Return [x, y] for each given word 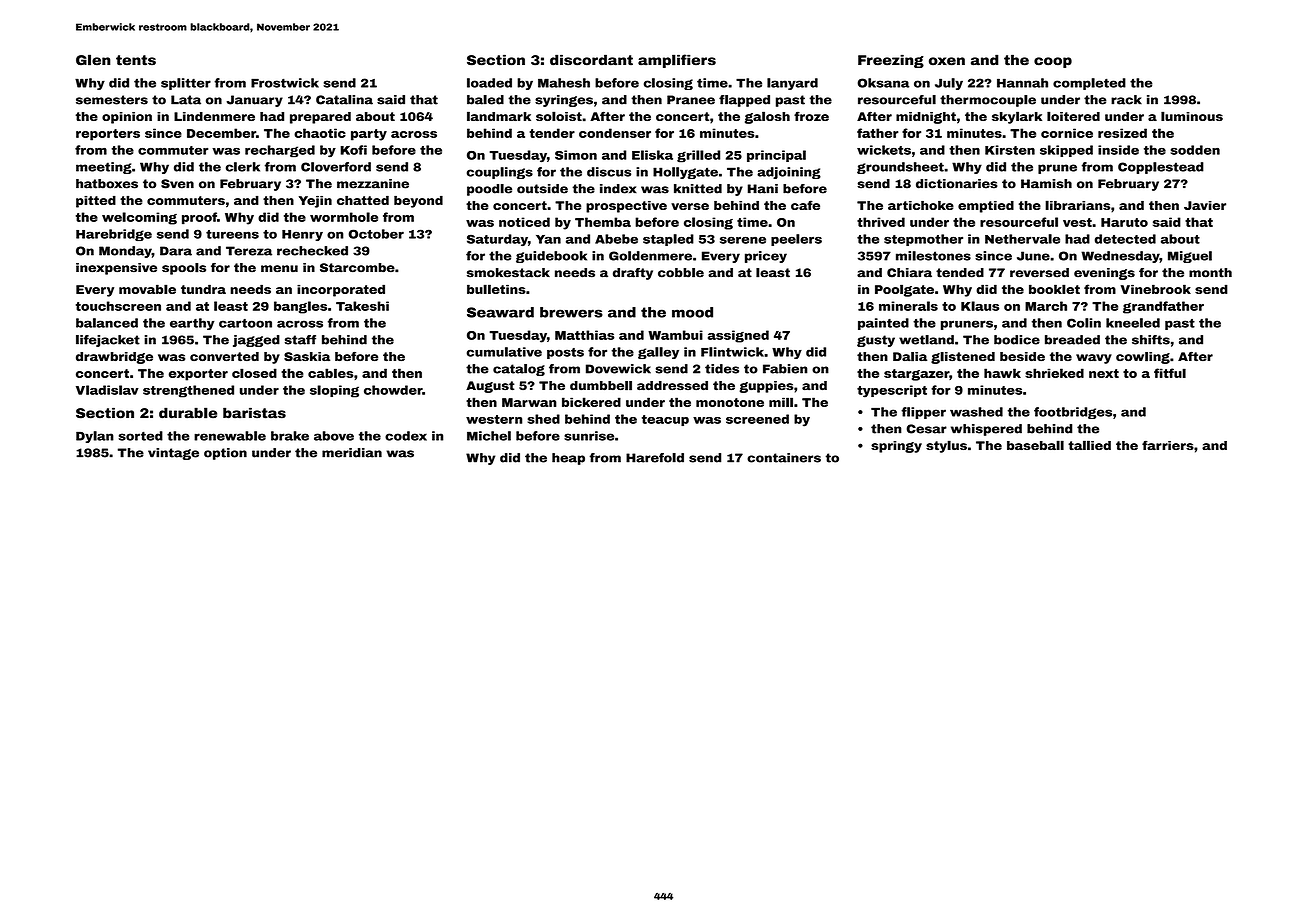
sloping [334, 391]
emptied [986, 207]
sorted [141, 436]
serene [743, 240]
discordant [591, 60]
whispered [986, 430]
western [494, 419]
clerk [243, 167]
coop [1053, 62]
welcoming [139, 218]
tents [136, 60]
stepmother [923, 240]
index [618, 189]
